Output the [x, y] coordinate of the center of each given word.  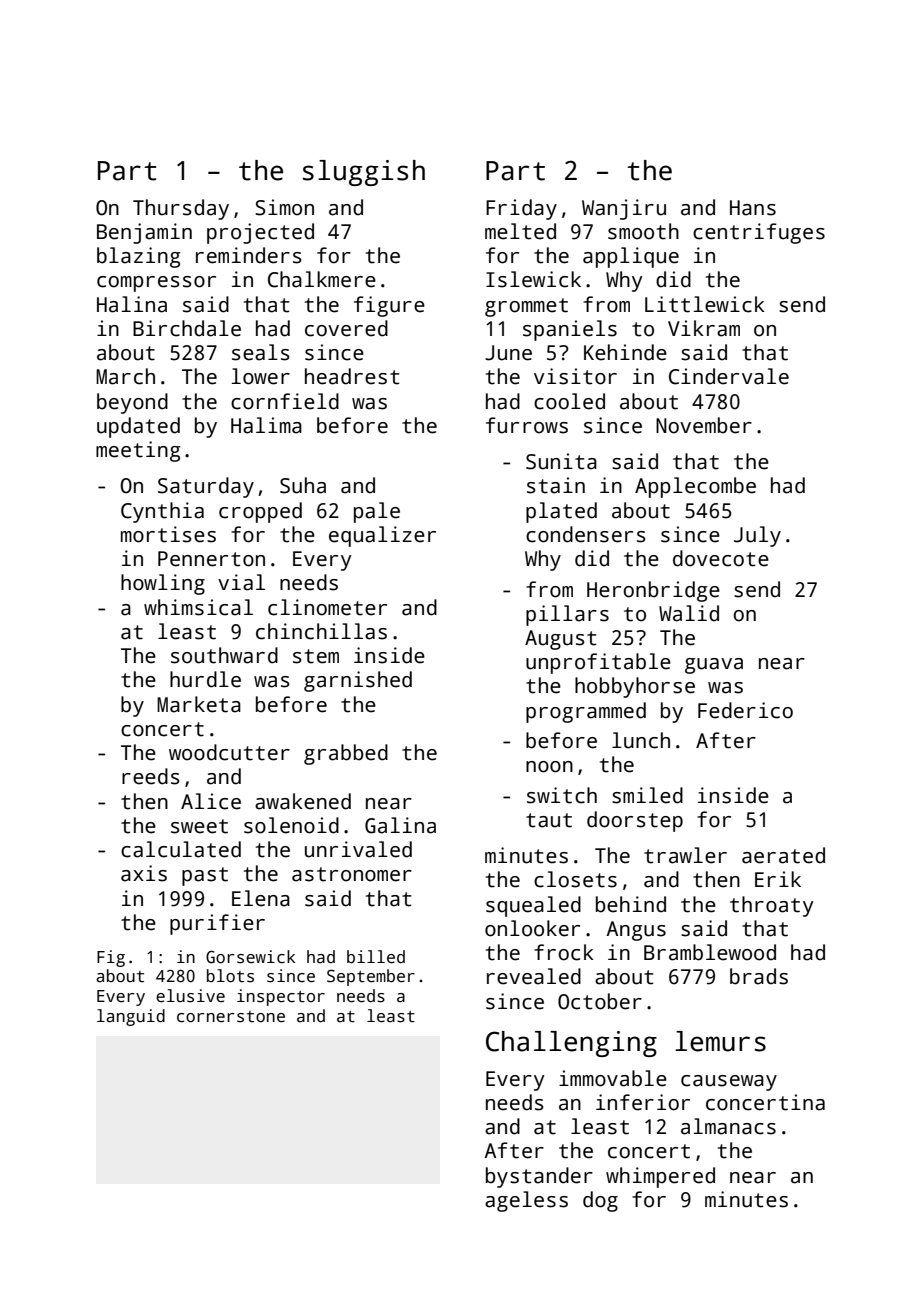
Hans [753, 208]
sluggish [364, 173]
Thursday [181, 209]
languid [131, 1017]
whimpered [660, 1177]
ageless [526, 1201]
